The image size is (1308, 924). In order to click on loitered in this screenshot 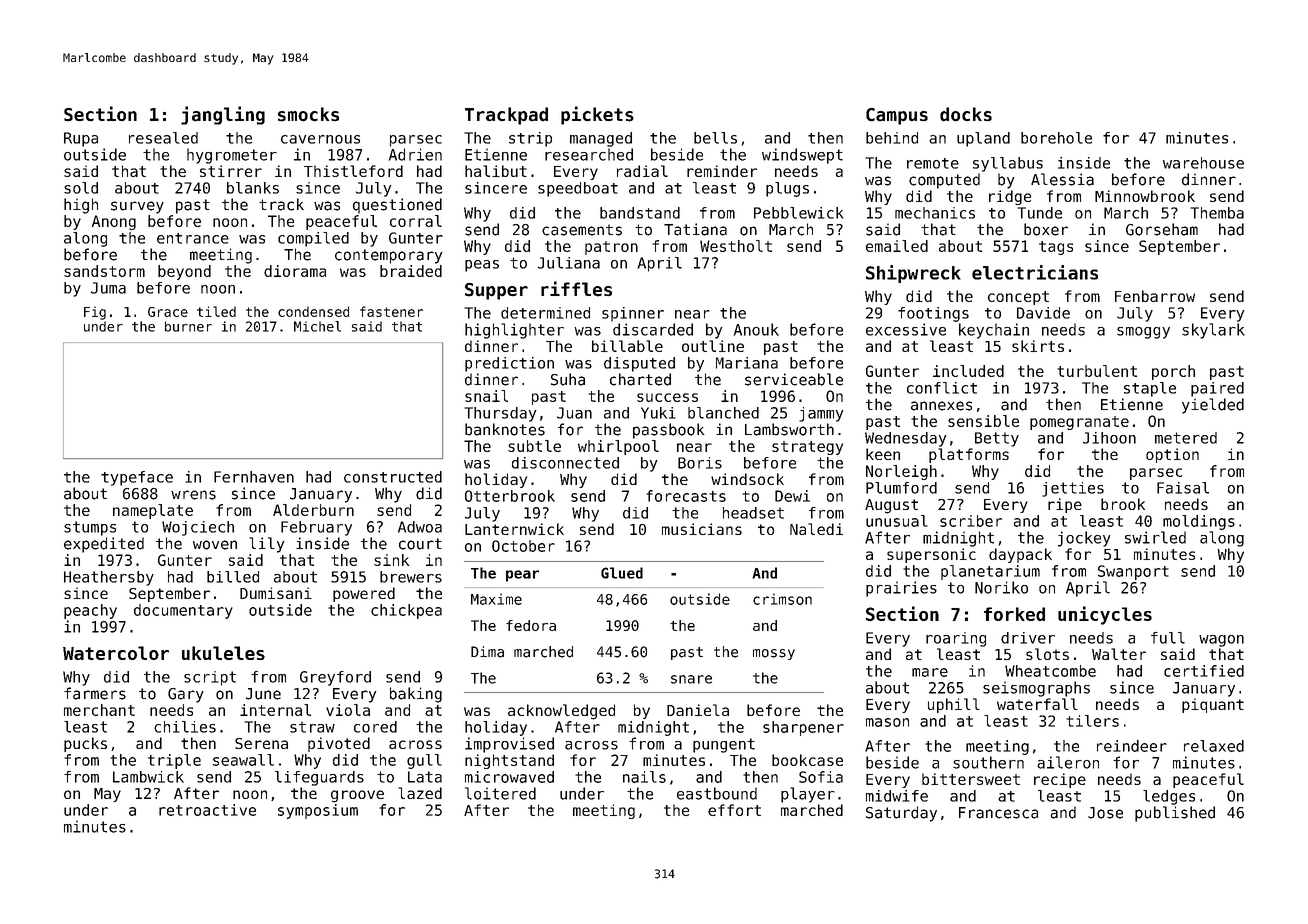, I will do `click(500, 793)`.
